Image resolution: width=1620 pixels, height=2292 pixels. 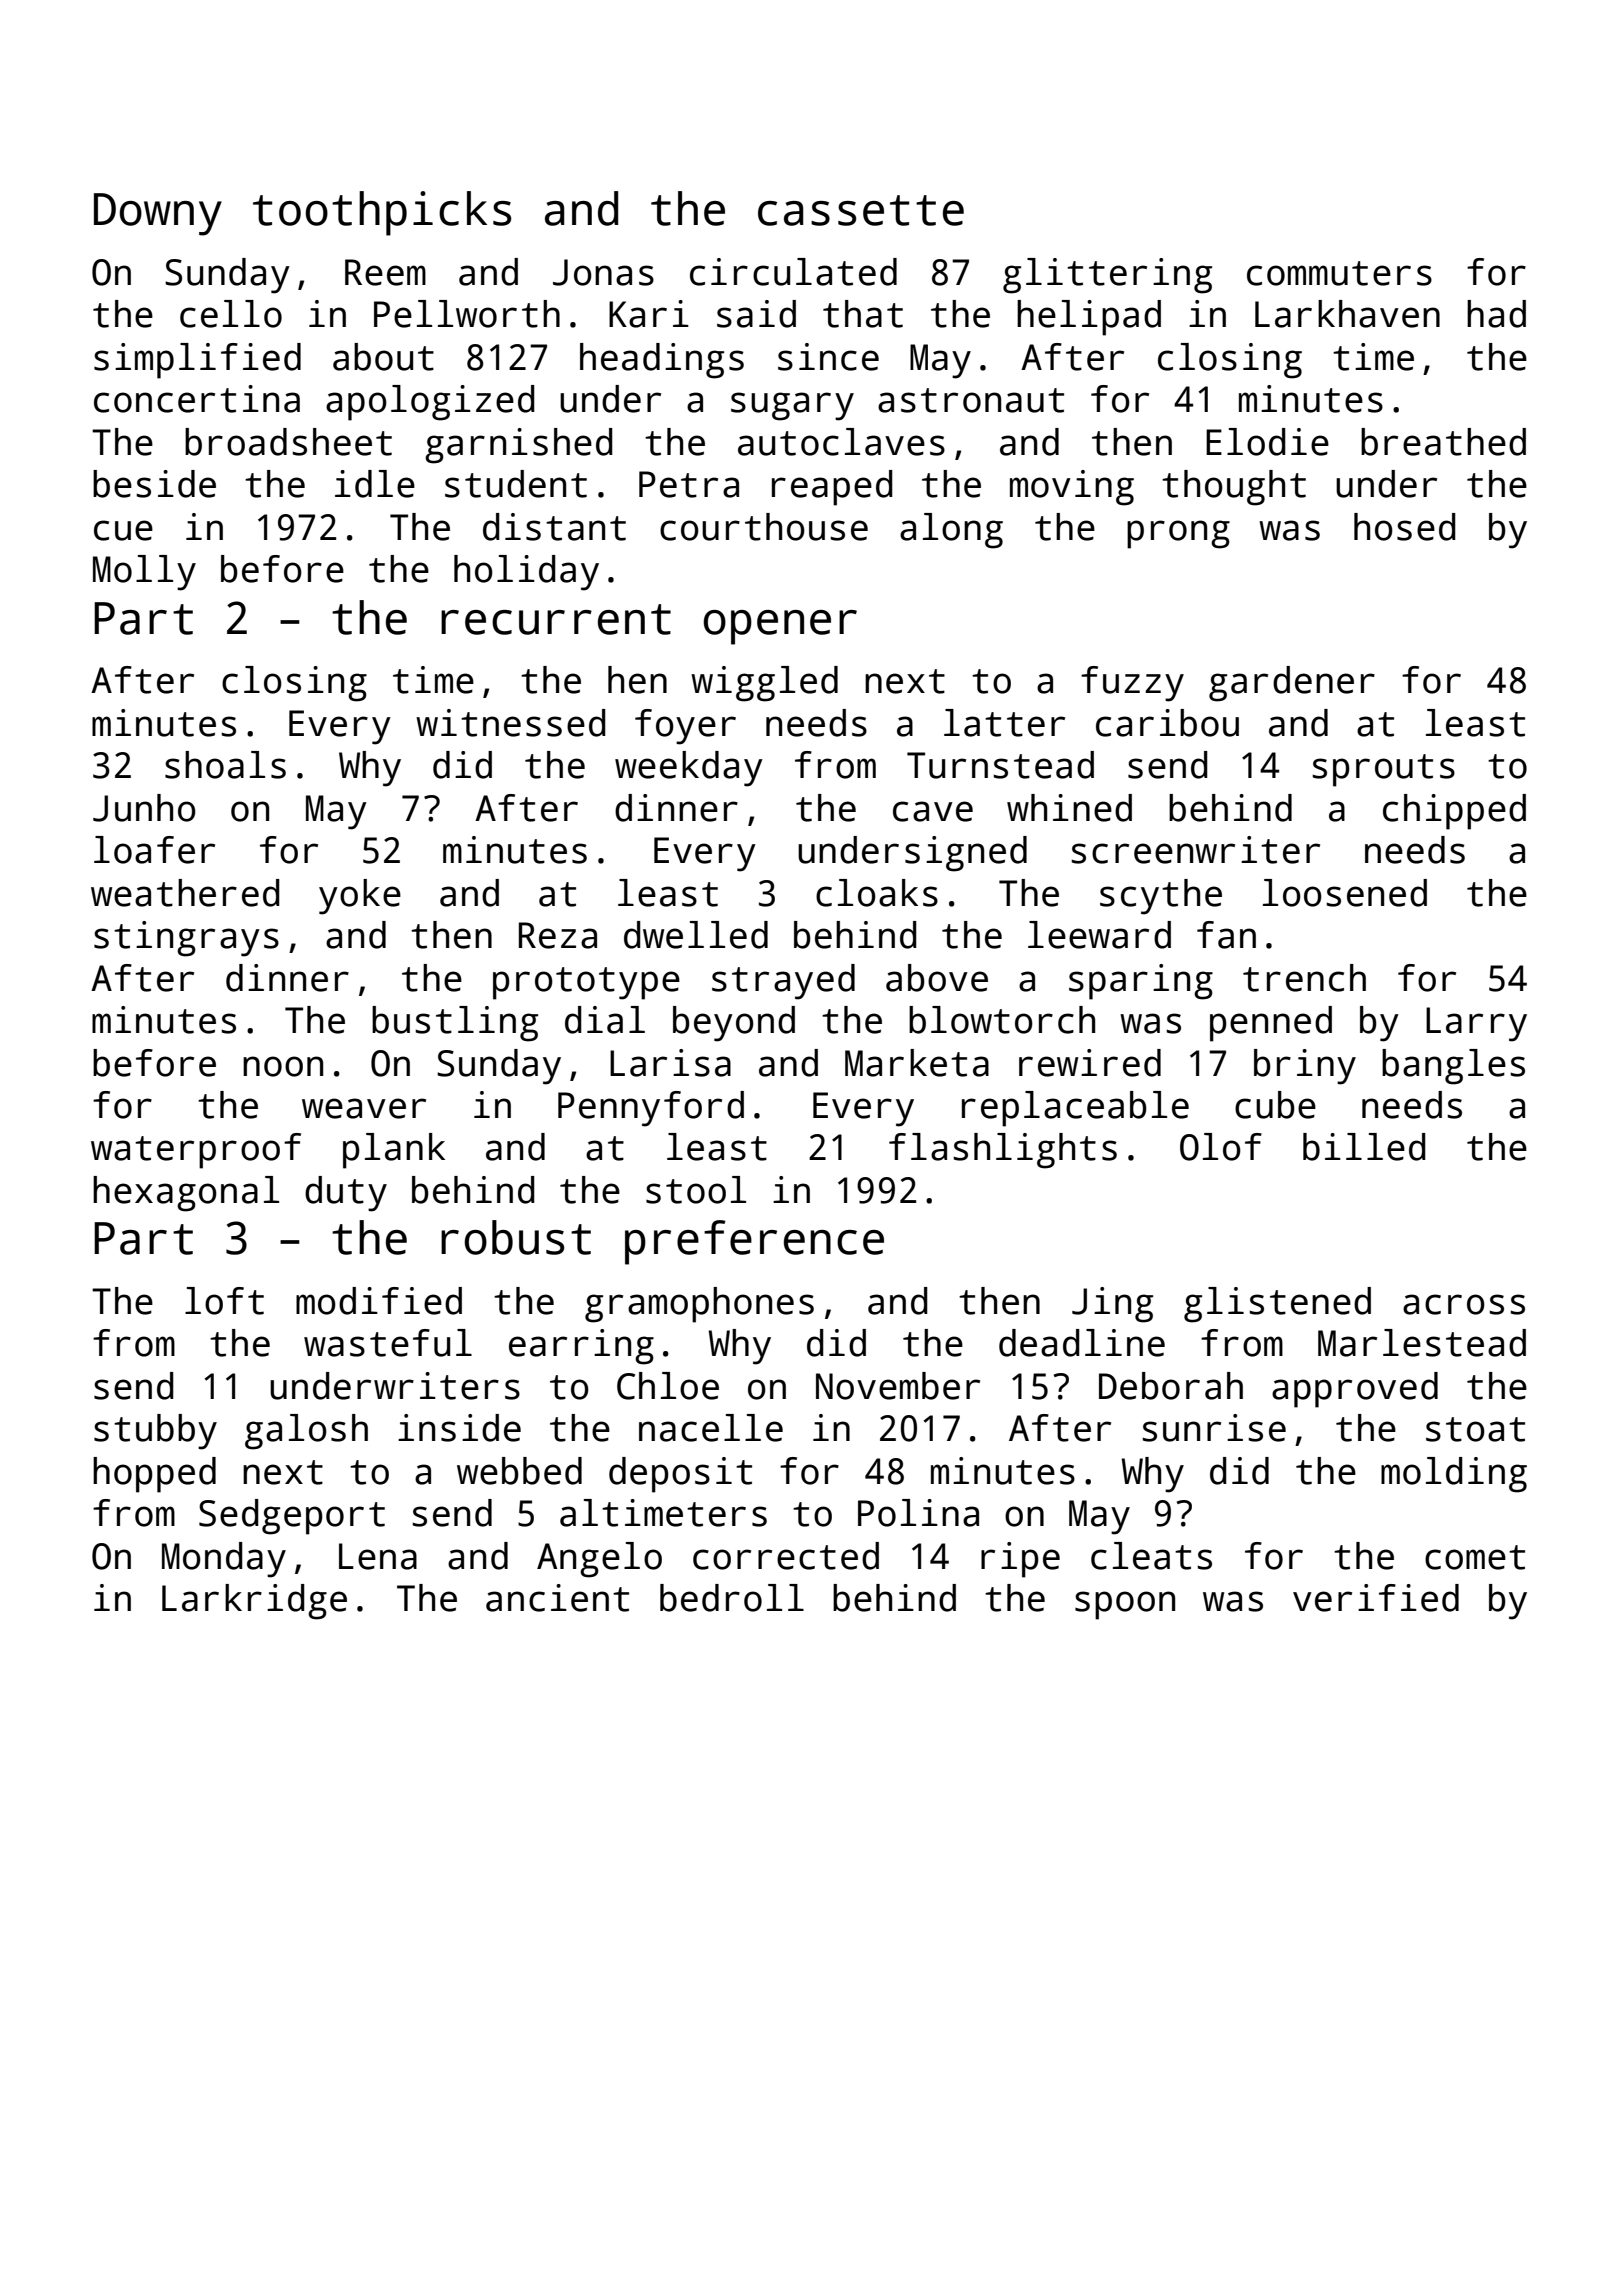 I want to click on commuters, so click(x=1339, y=273).
